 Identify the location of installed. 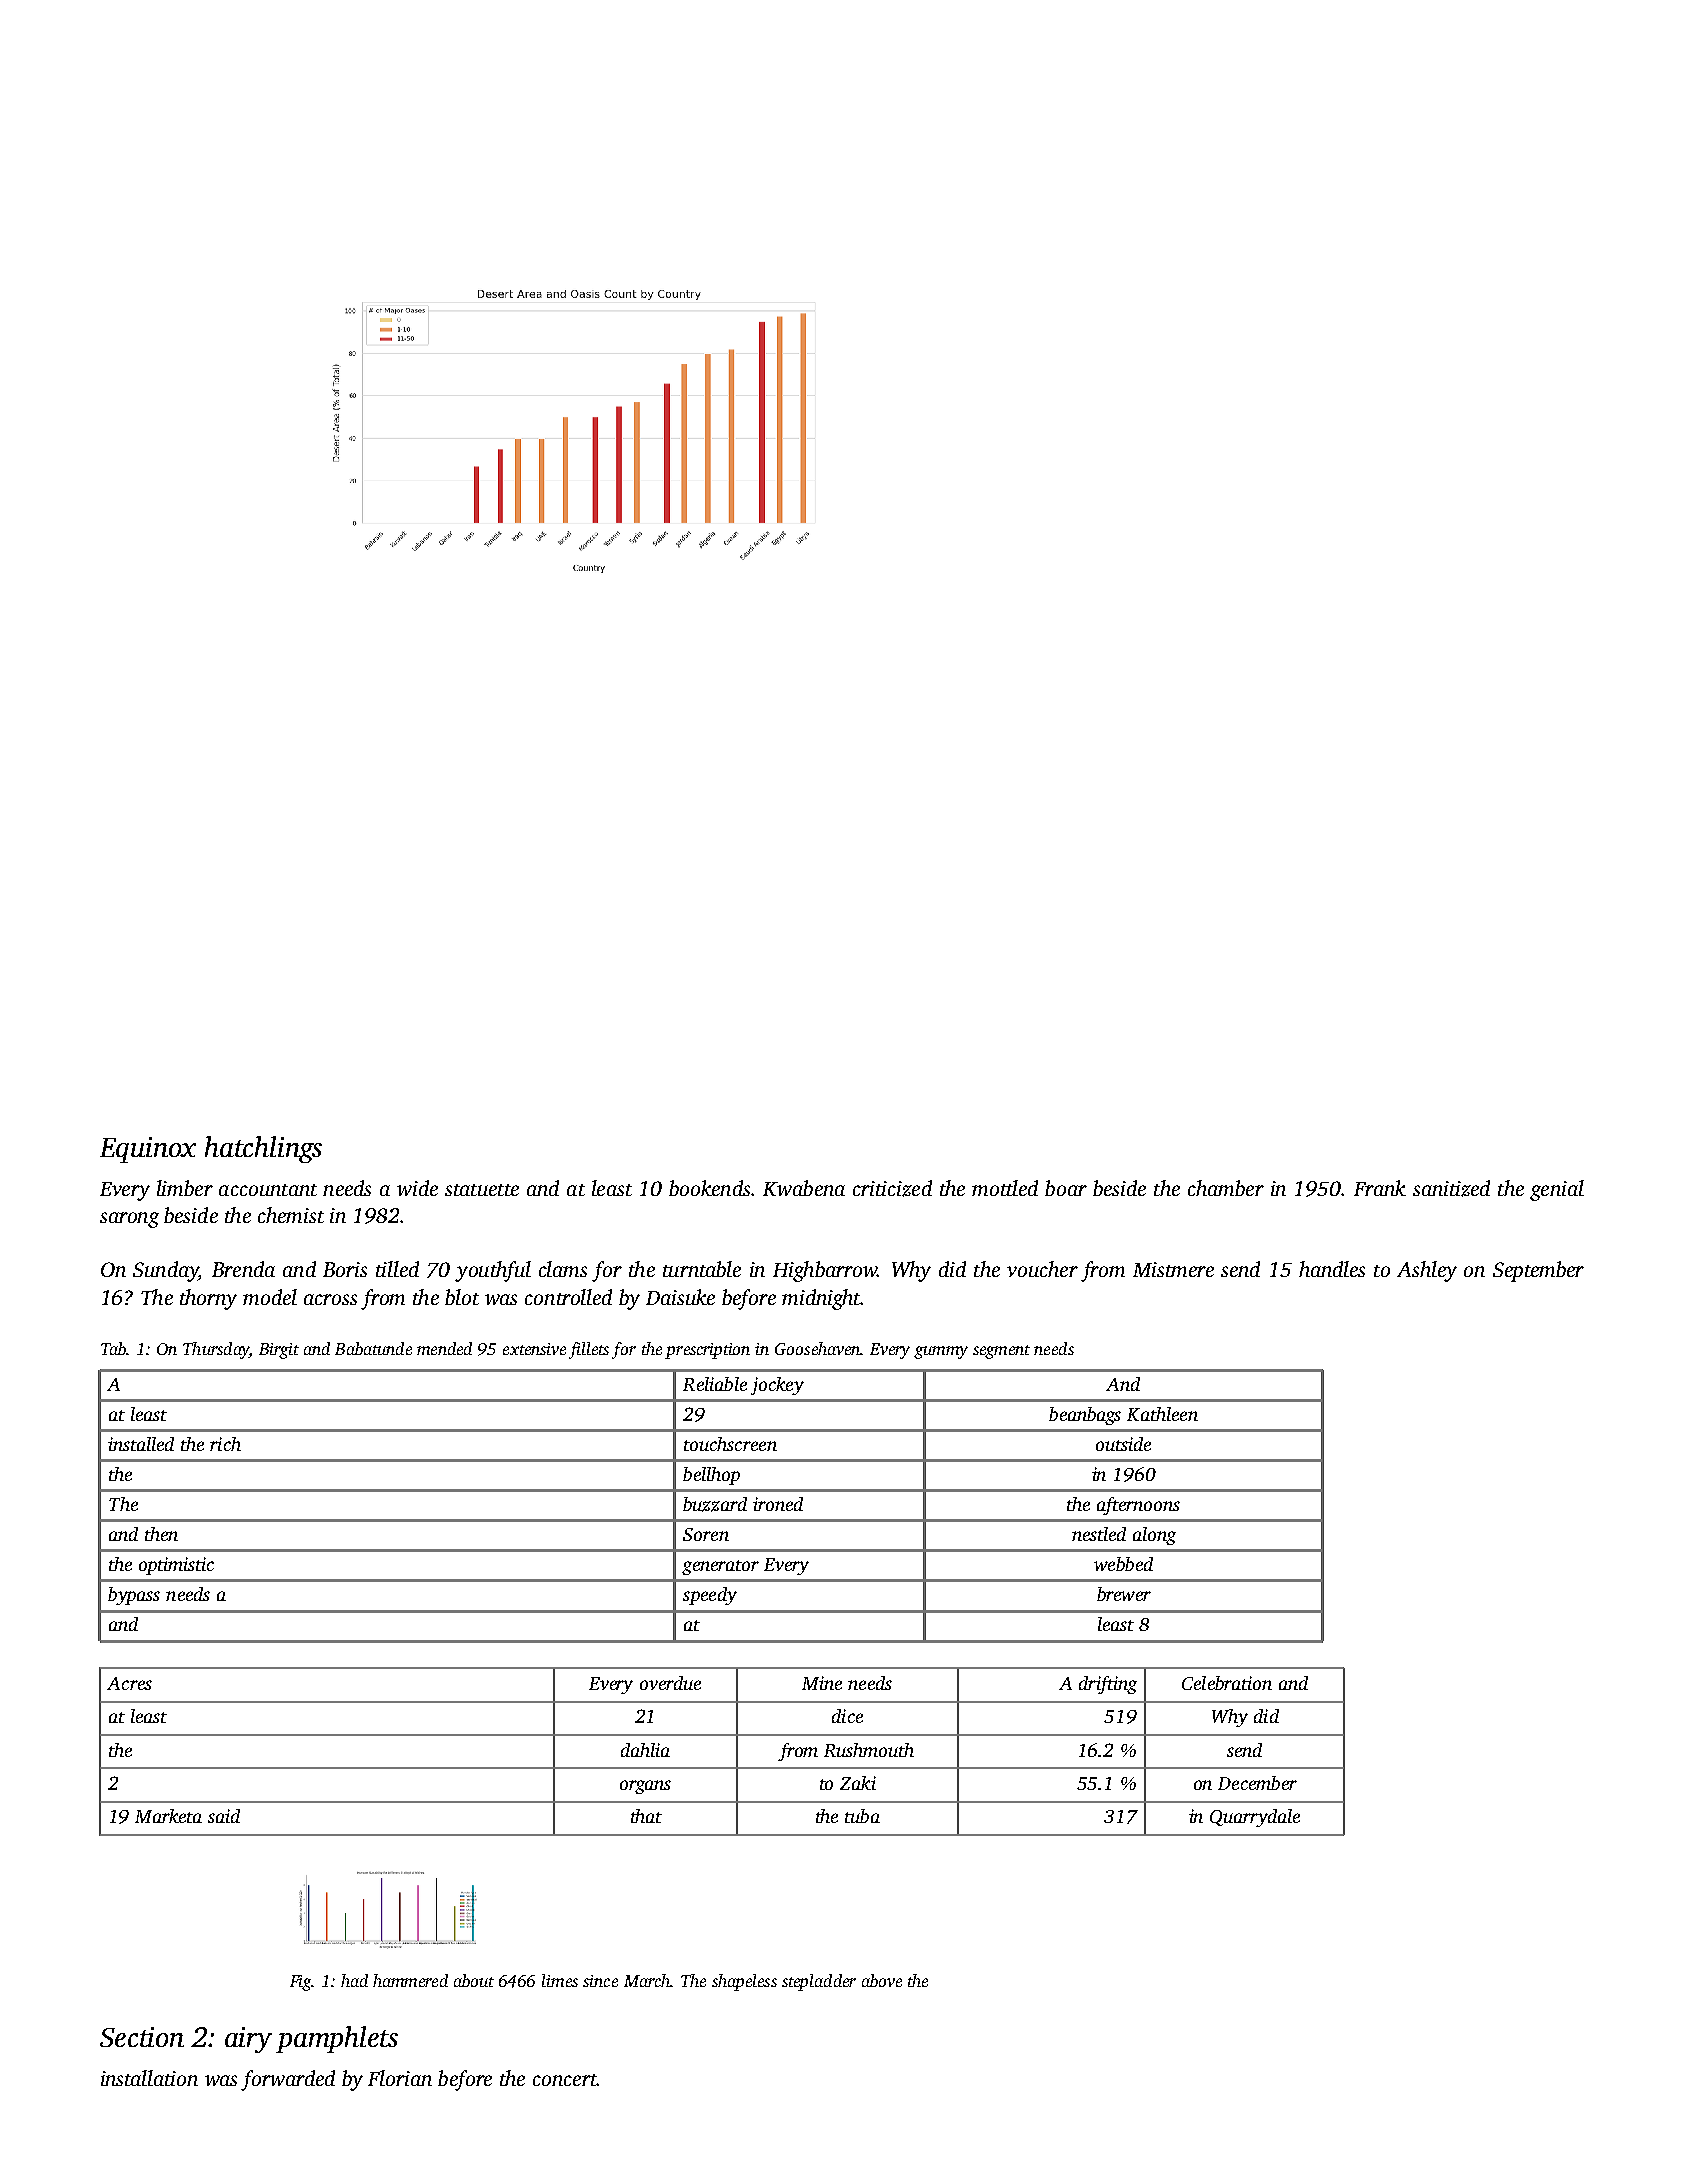
(141, 1444).
